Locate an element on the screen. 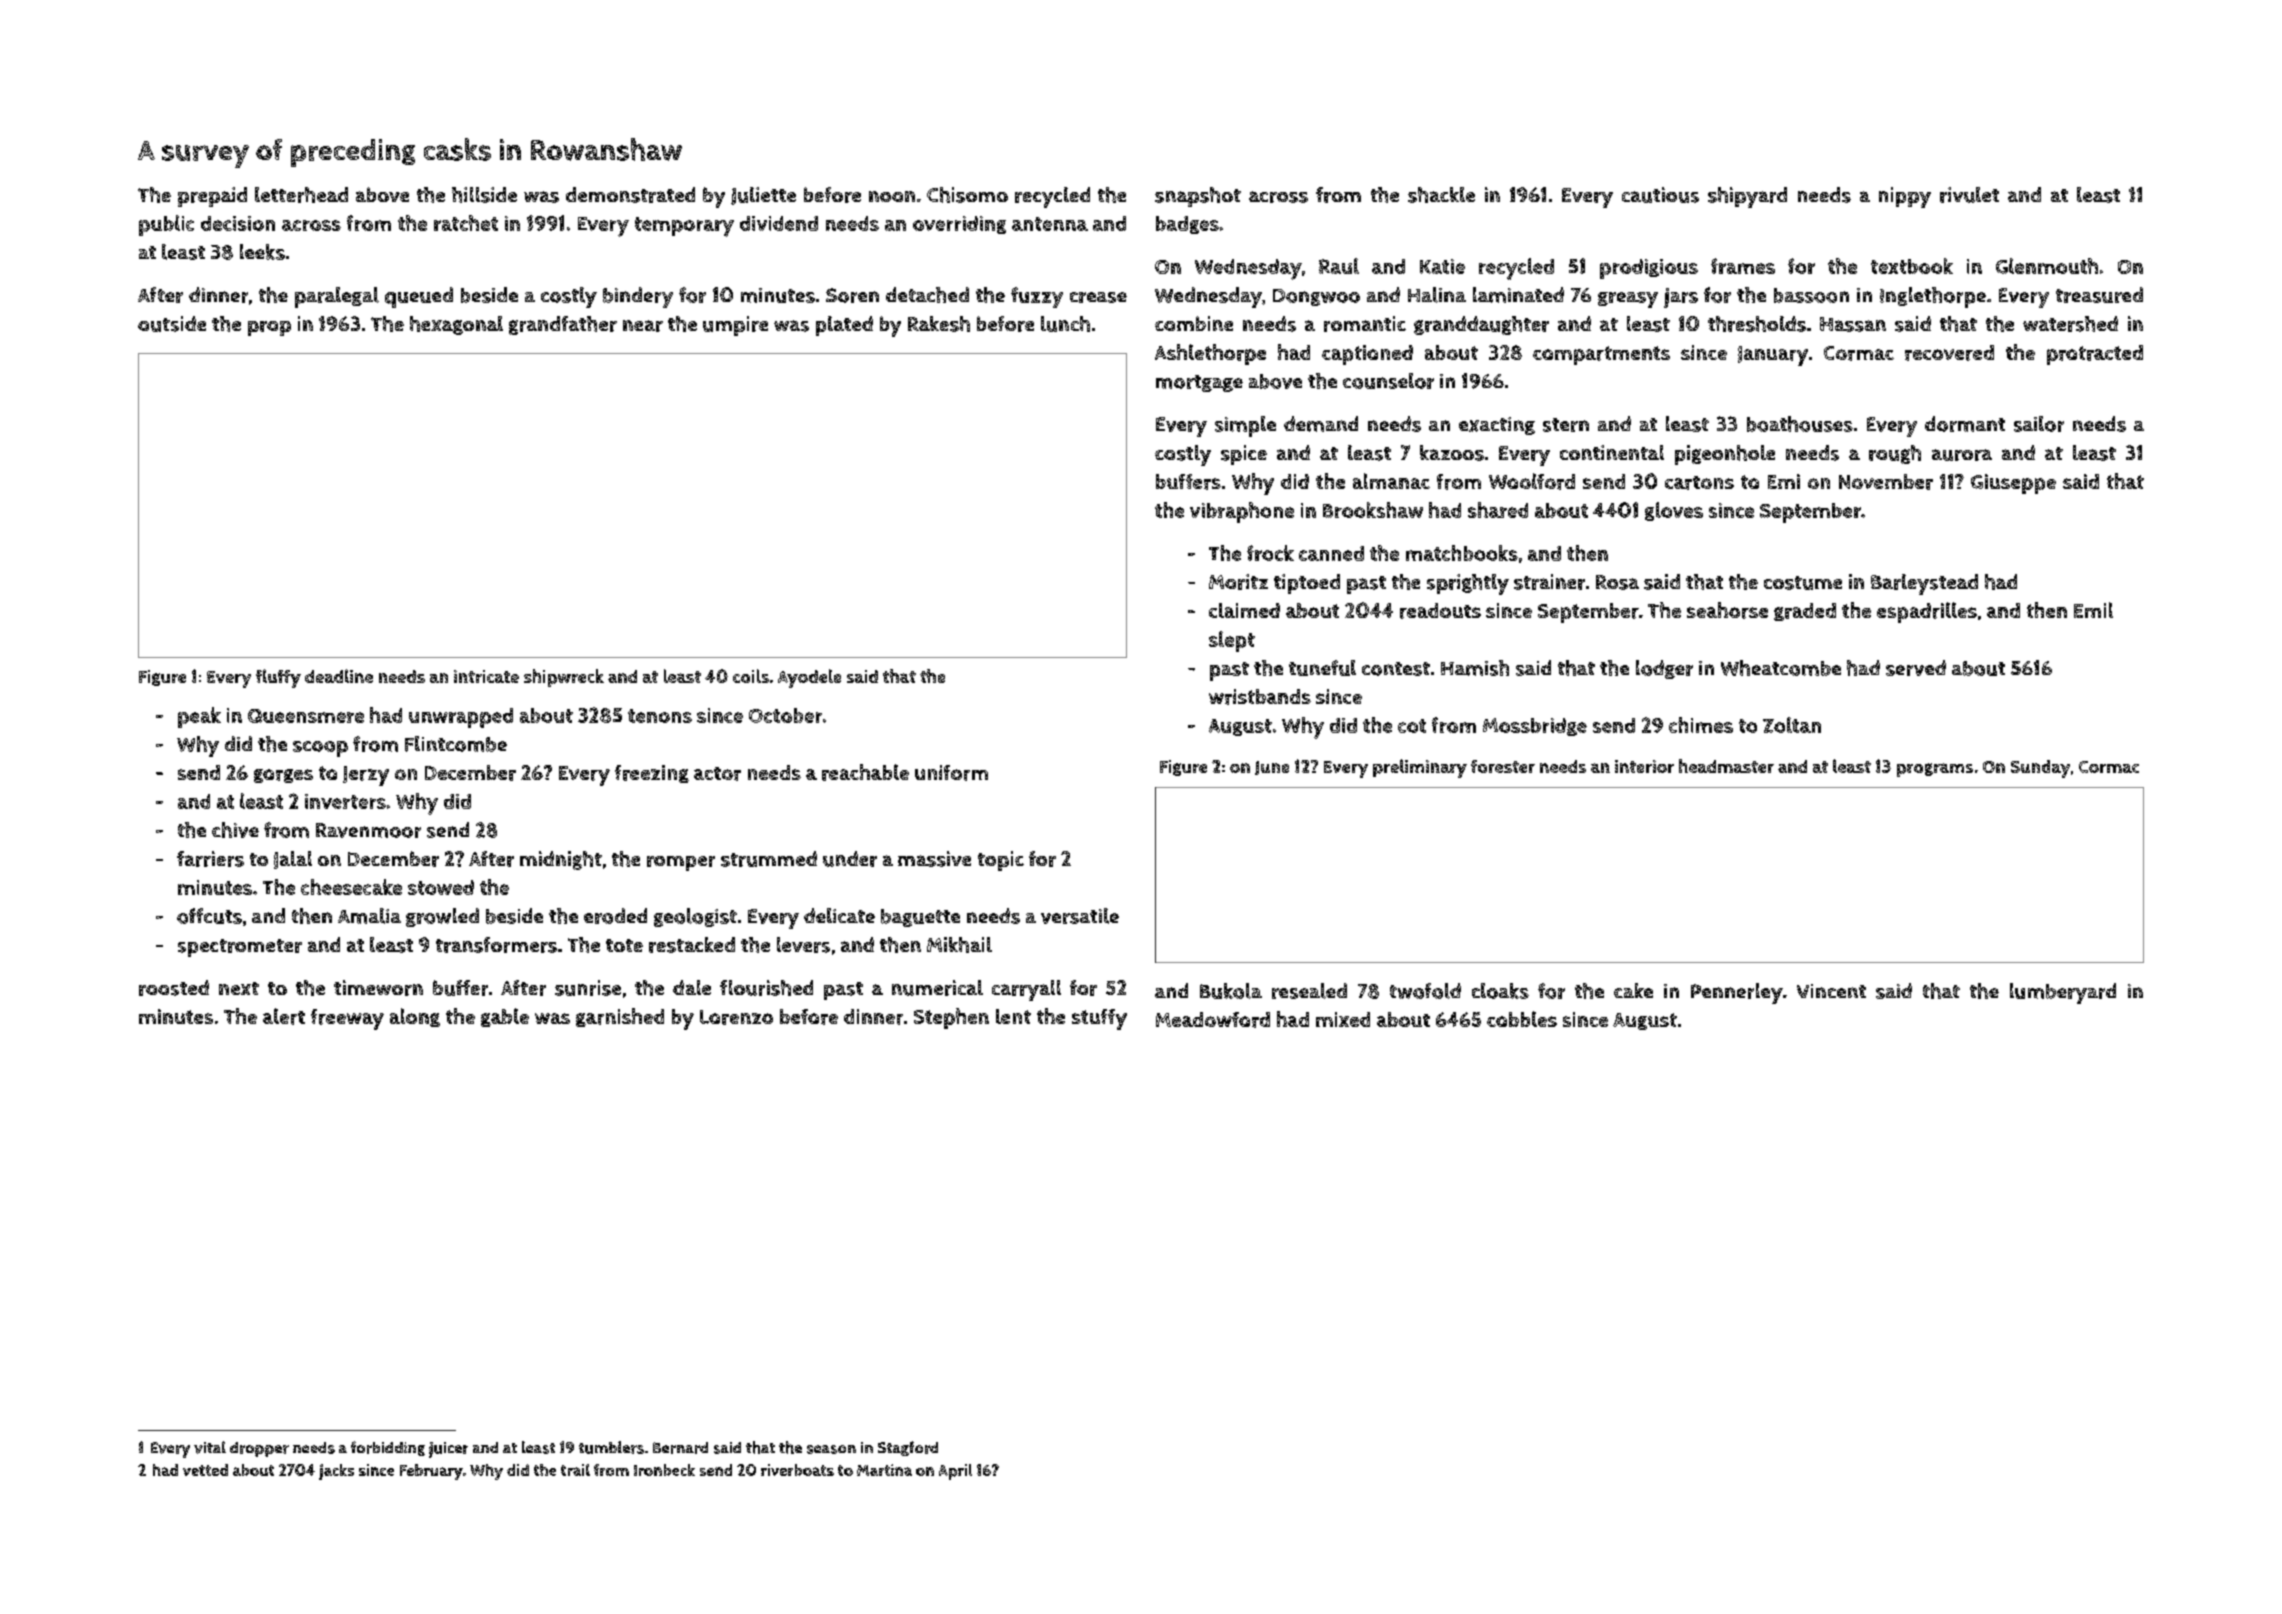 The width and height of the screenshot is (2282, 1614). cautious is located at coordinates (1660, 195).
